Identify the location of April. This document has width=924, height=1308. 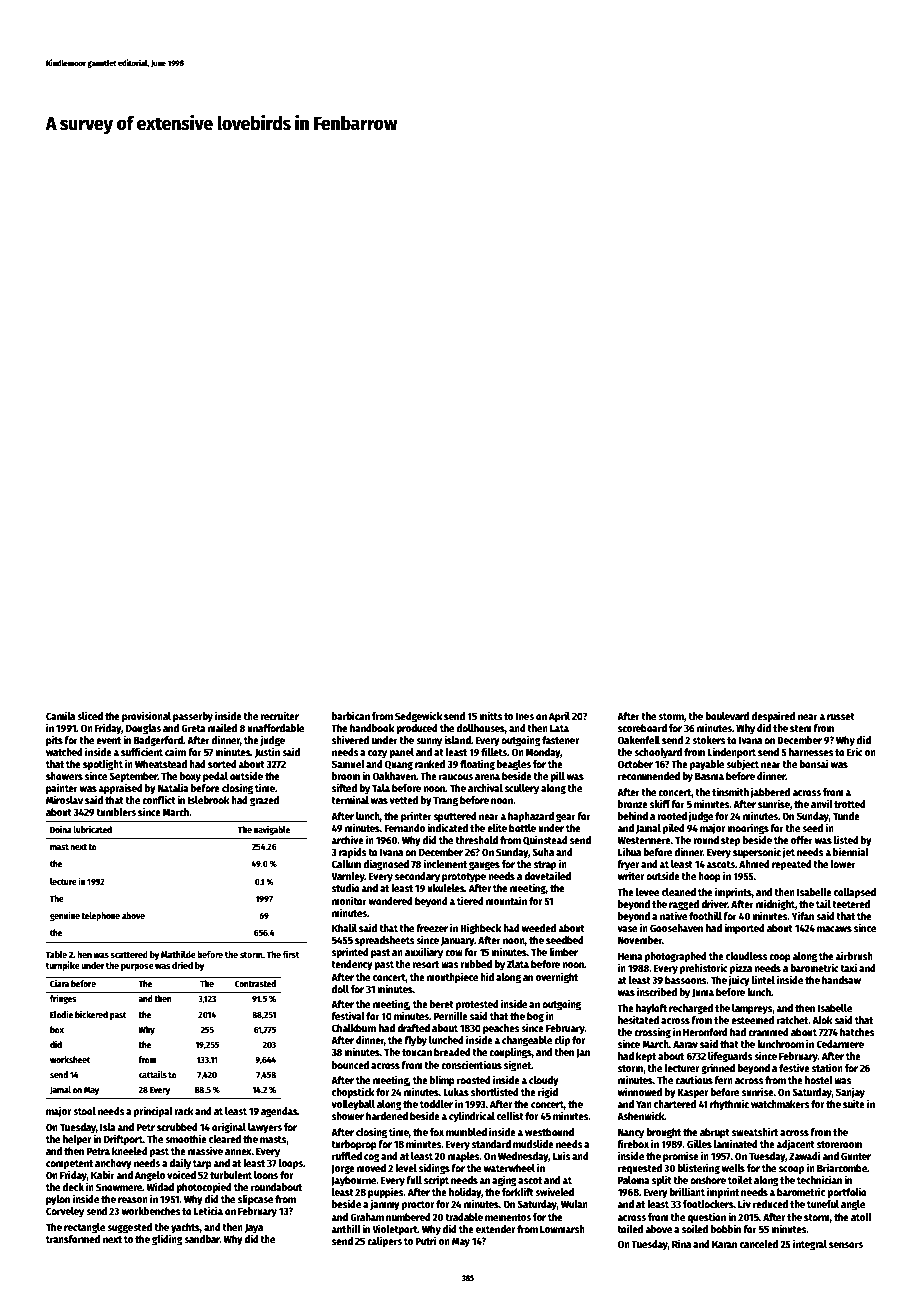
(559, 716).
